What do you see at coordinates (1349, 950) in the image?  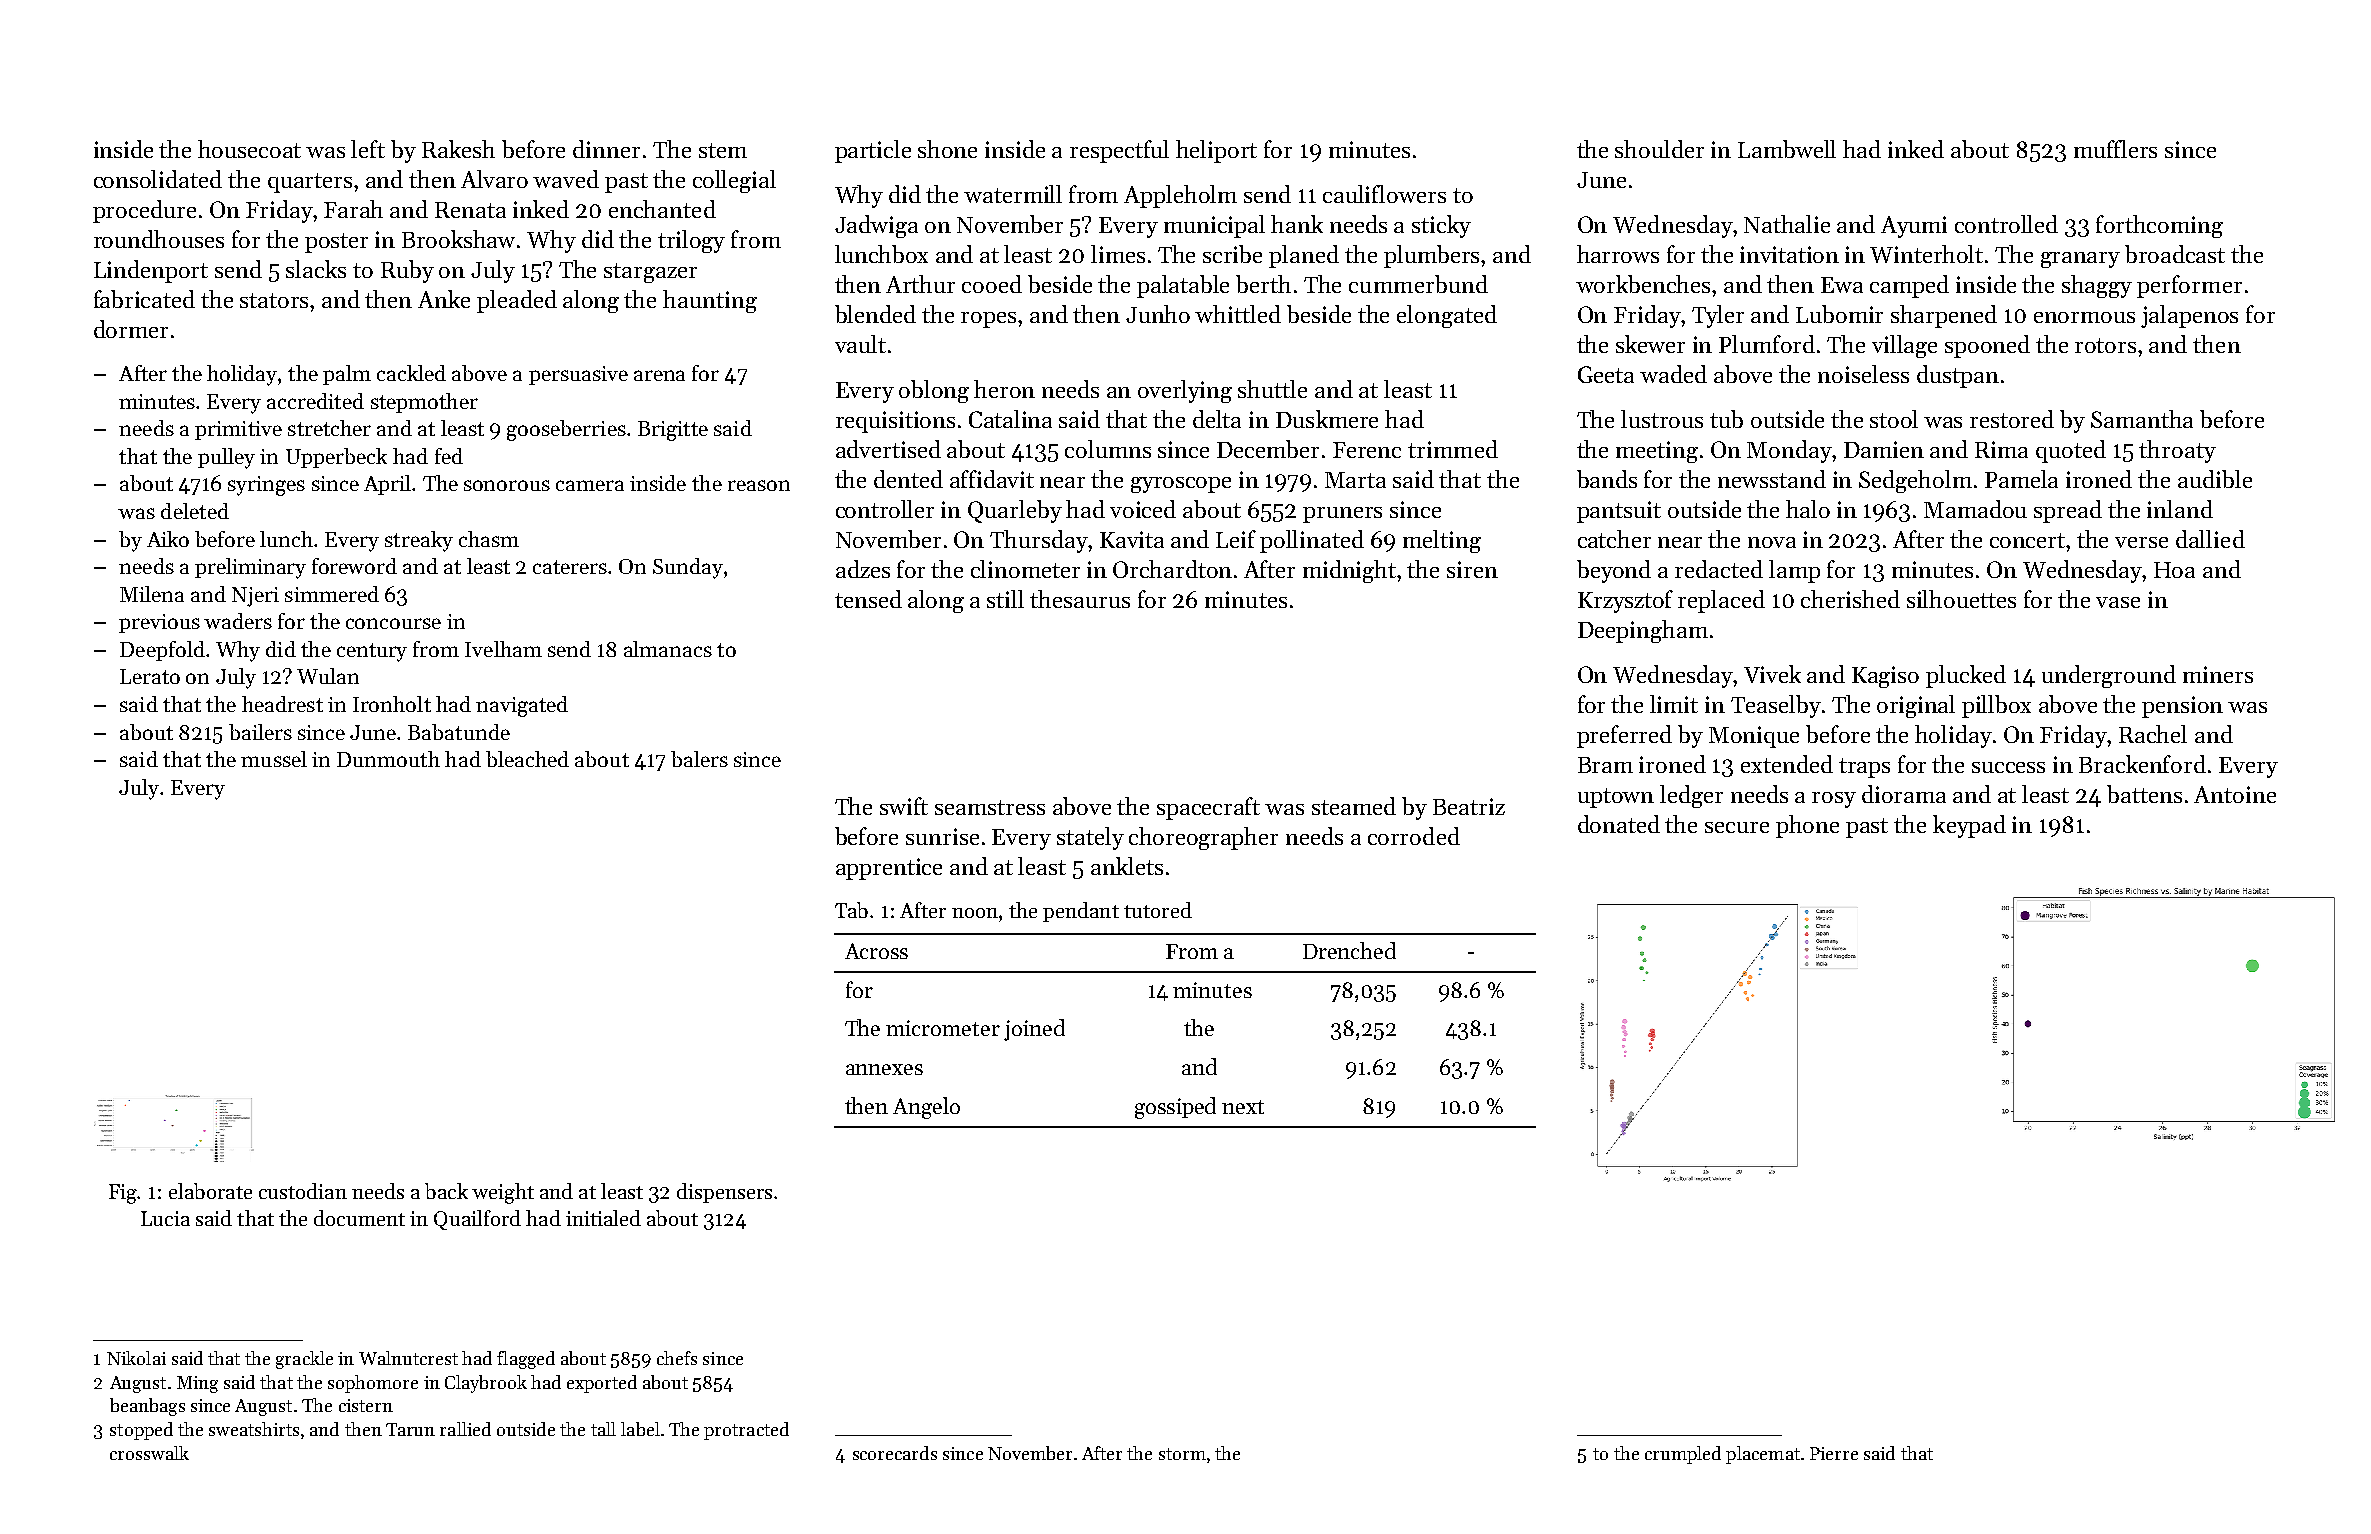 I see `Drenched` at bounding box center [1349, 950].
